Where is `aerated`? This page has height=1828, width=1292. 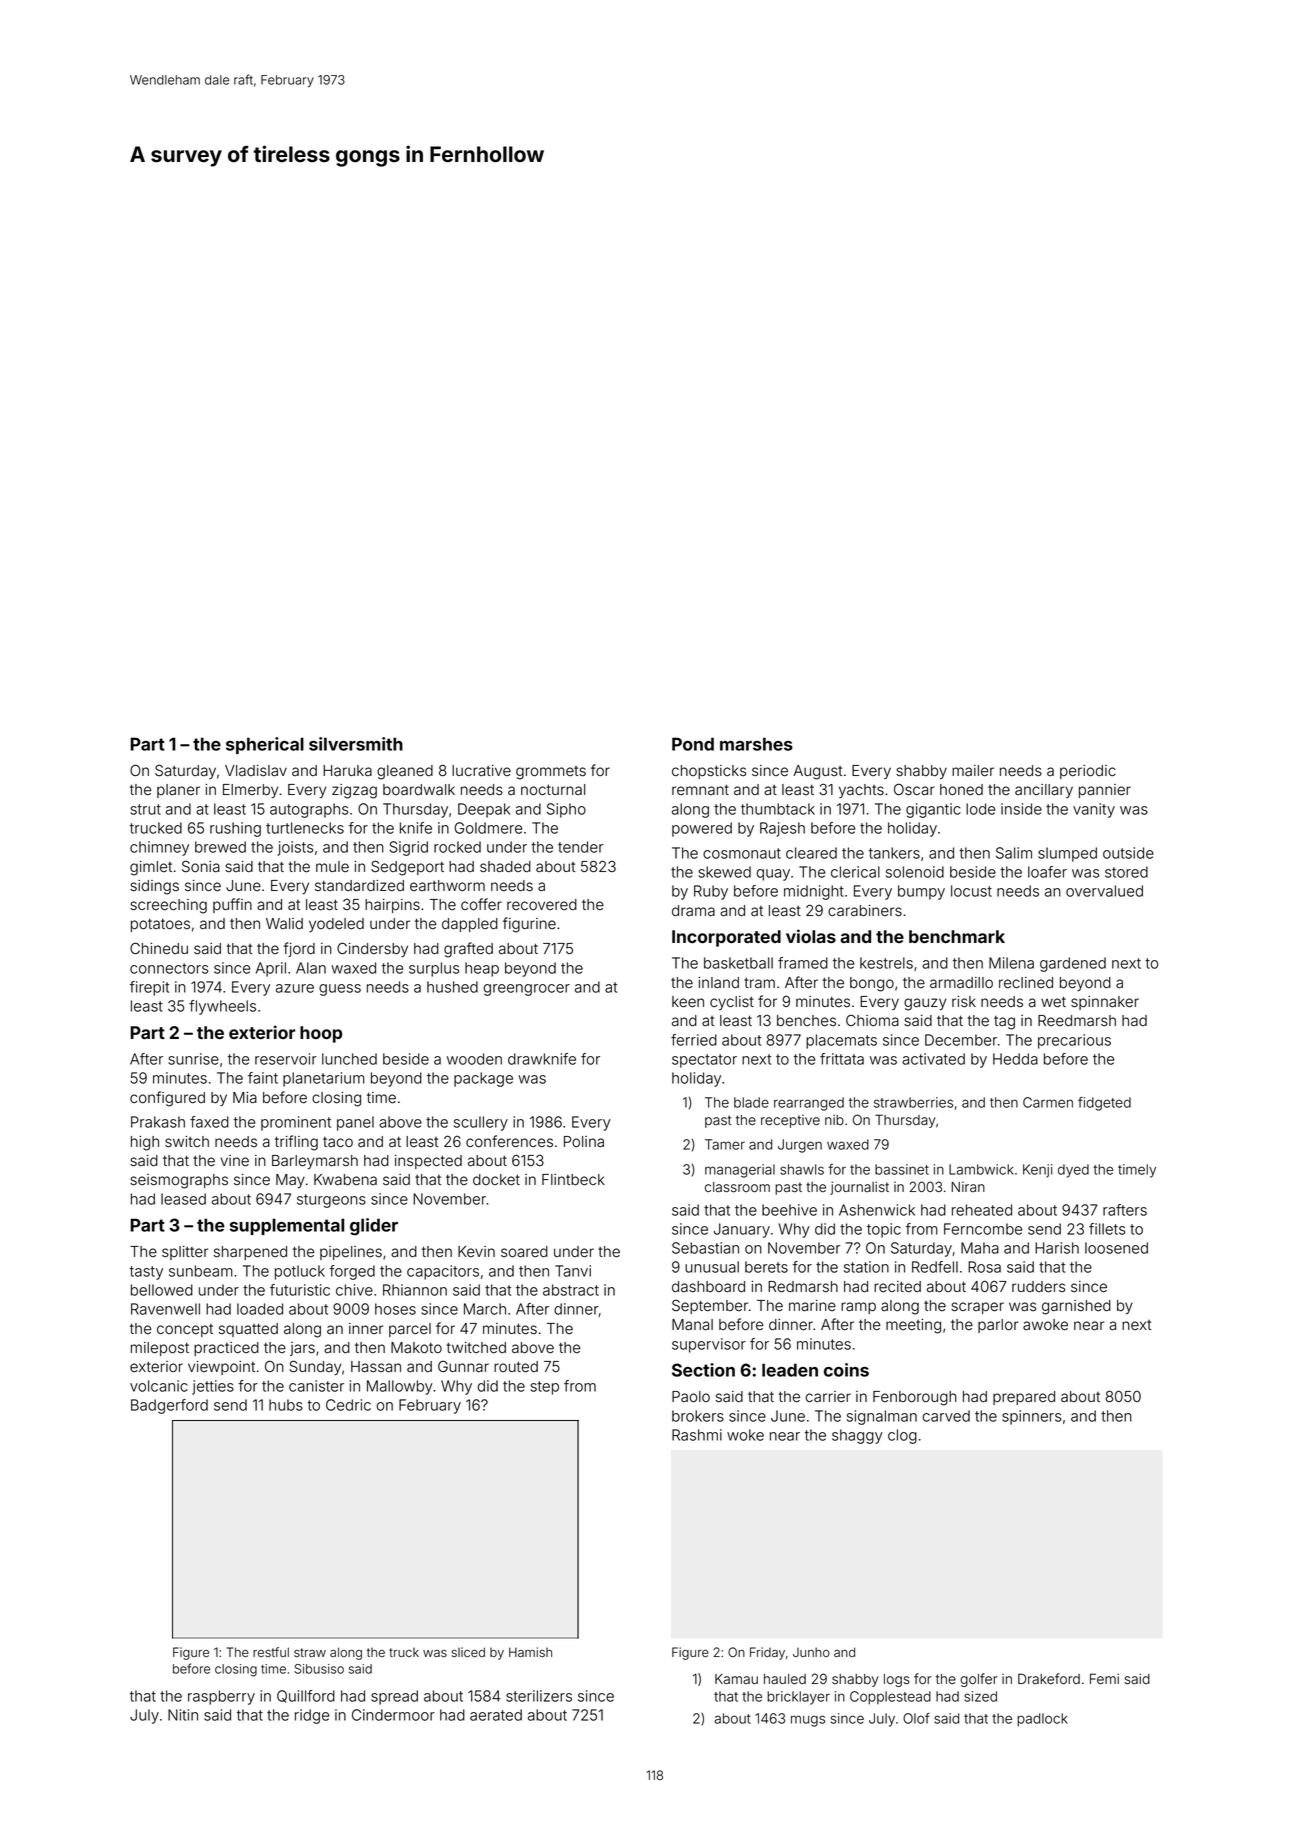
aerated is located at coordinates (496, 1715).
